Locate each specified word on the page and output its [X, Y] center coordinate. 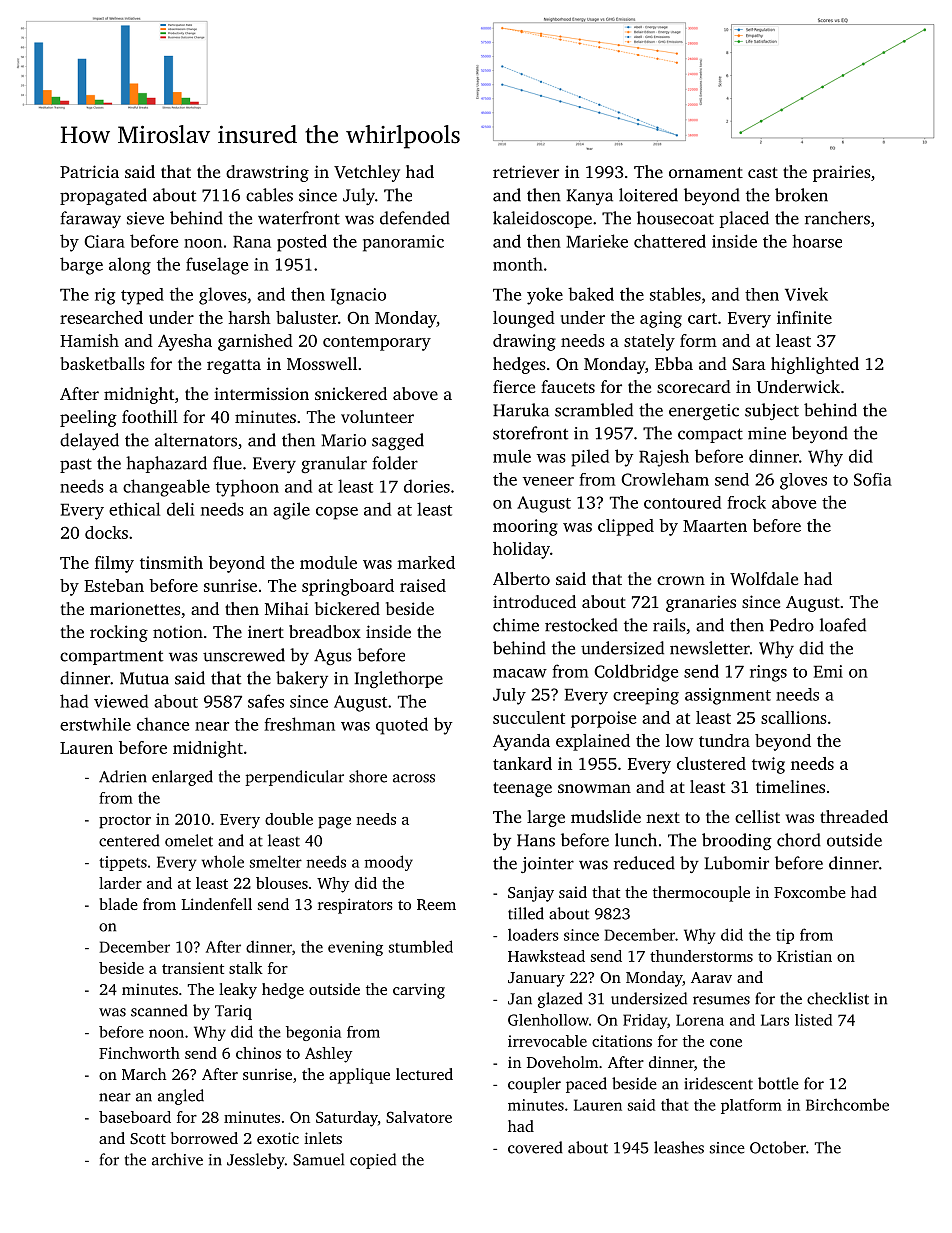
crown [681, 580]
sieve [145, 218]
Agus [333, 657]
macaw [520, 673]
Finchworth [139, 1053]
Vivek [806, 294]
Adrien [123, 776]
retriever [526, 171]
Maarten [715, 526]
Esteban [114, 585]
